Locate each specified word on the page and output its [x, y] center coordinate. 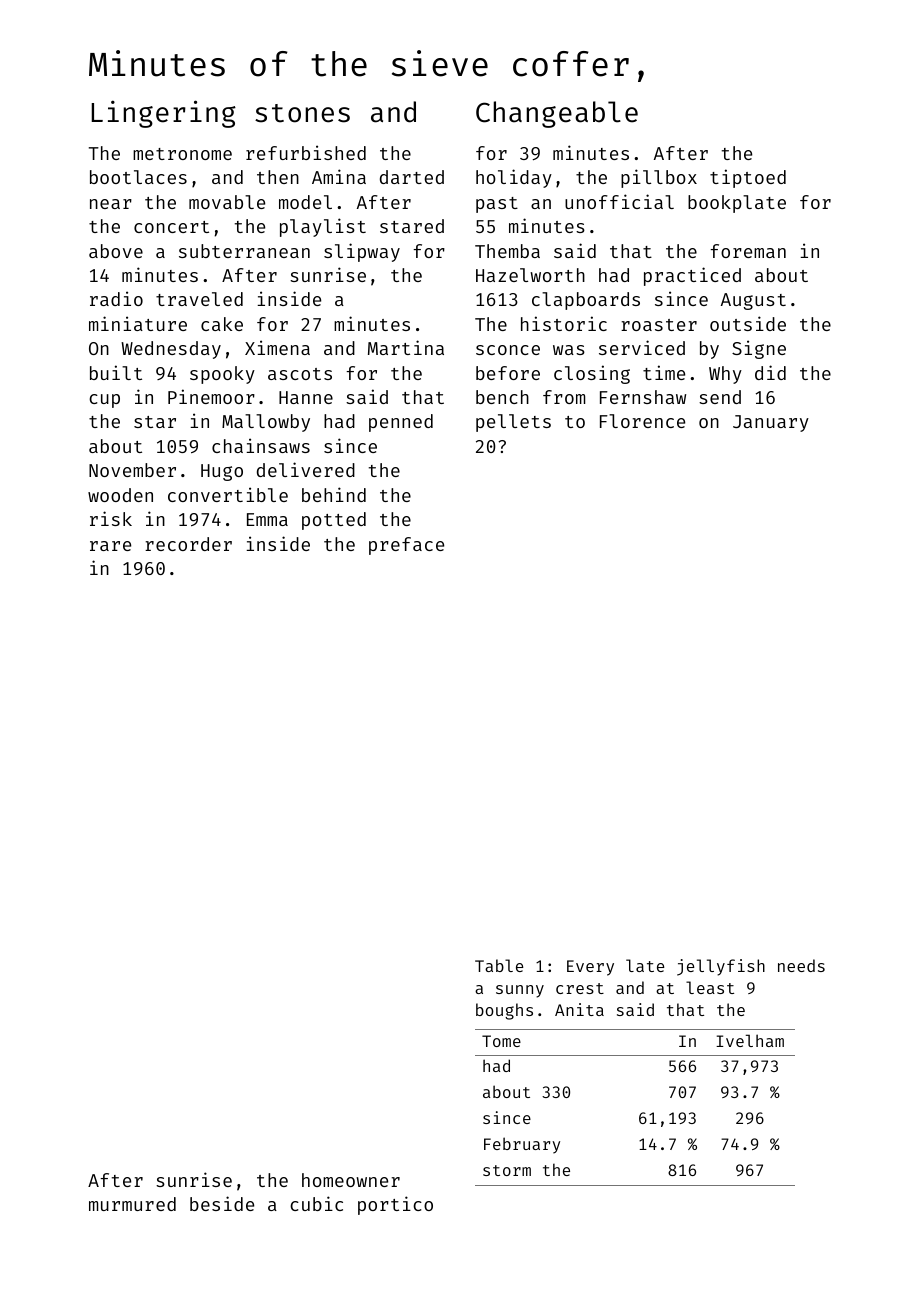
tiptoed [748, 178]
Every [590, 968]
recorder [188, 544]
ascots [300, 374]
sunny [520, 991]
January [771, 423]
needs [801, 965]
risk [111, 518]
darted [412, 177]
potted [334, 521]
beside [222, 1203]
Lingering [163, 114]
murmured [132, 1204]
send [720, 397]
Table [499, 965]
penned [401, 423]
